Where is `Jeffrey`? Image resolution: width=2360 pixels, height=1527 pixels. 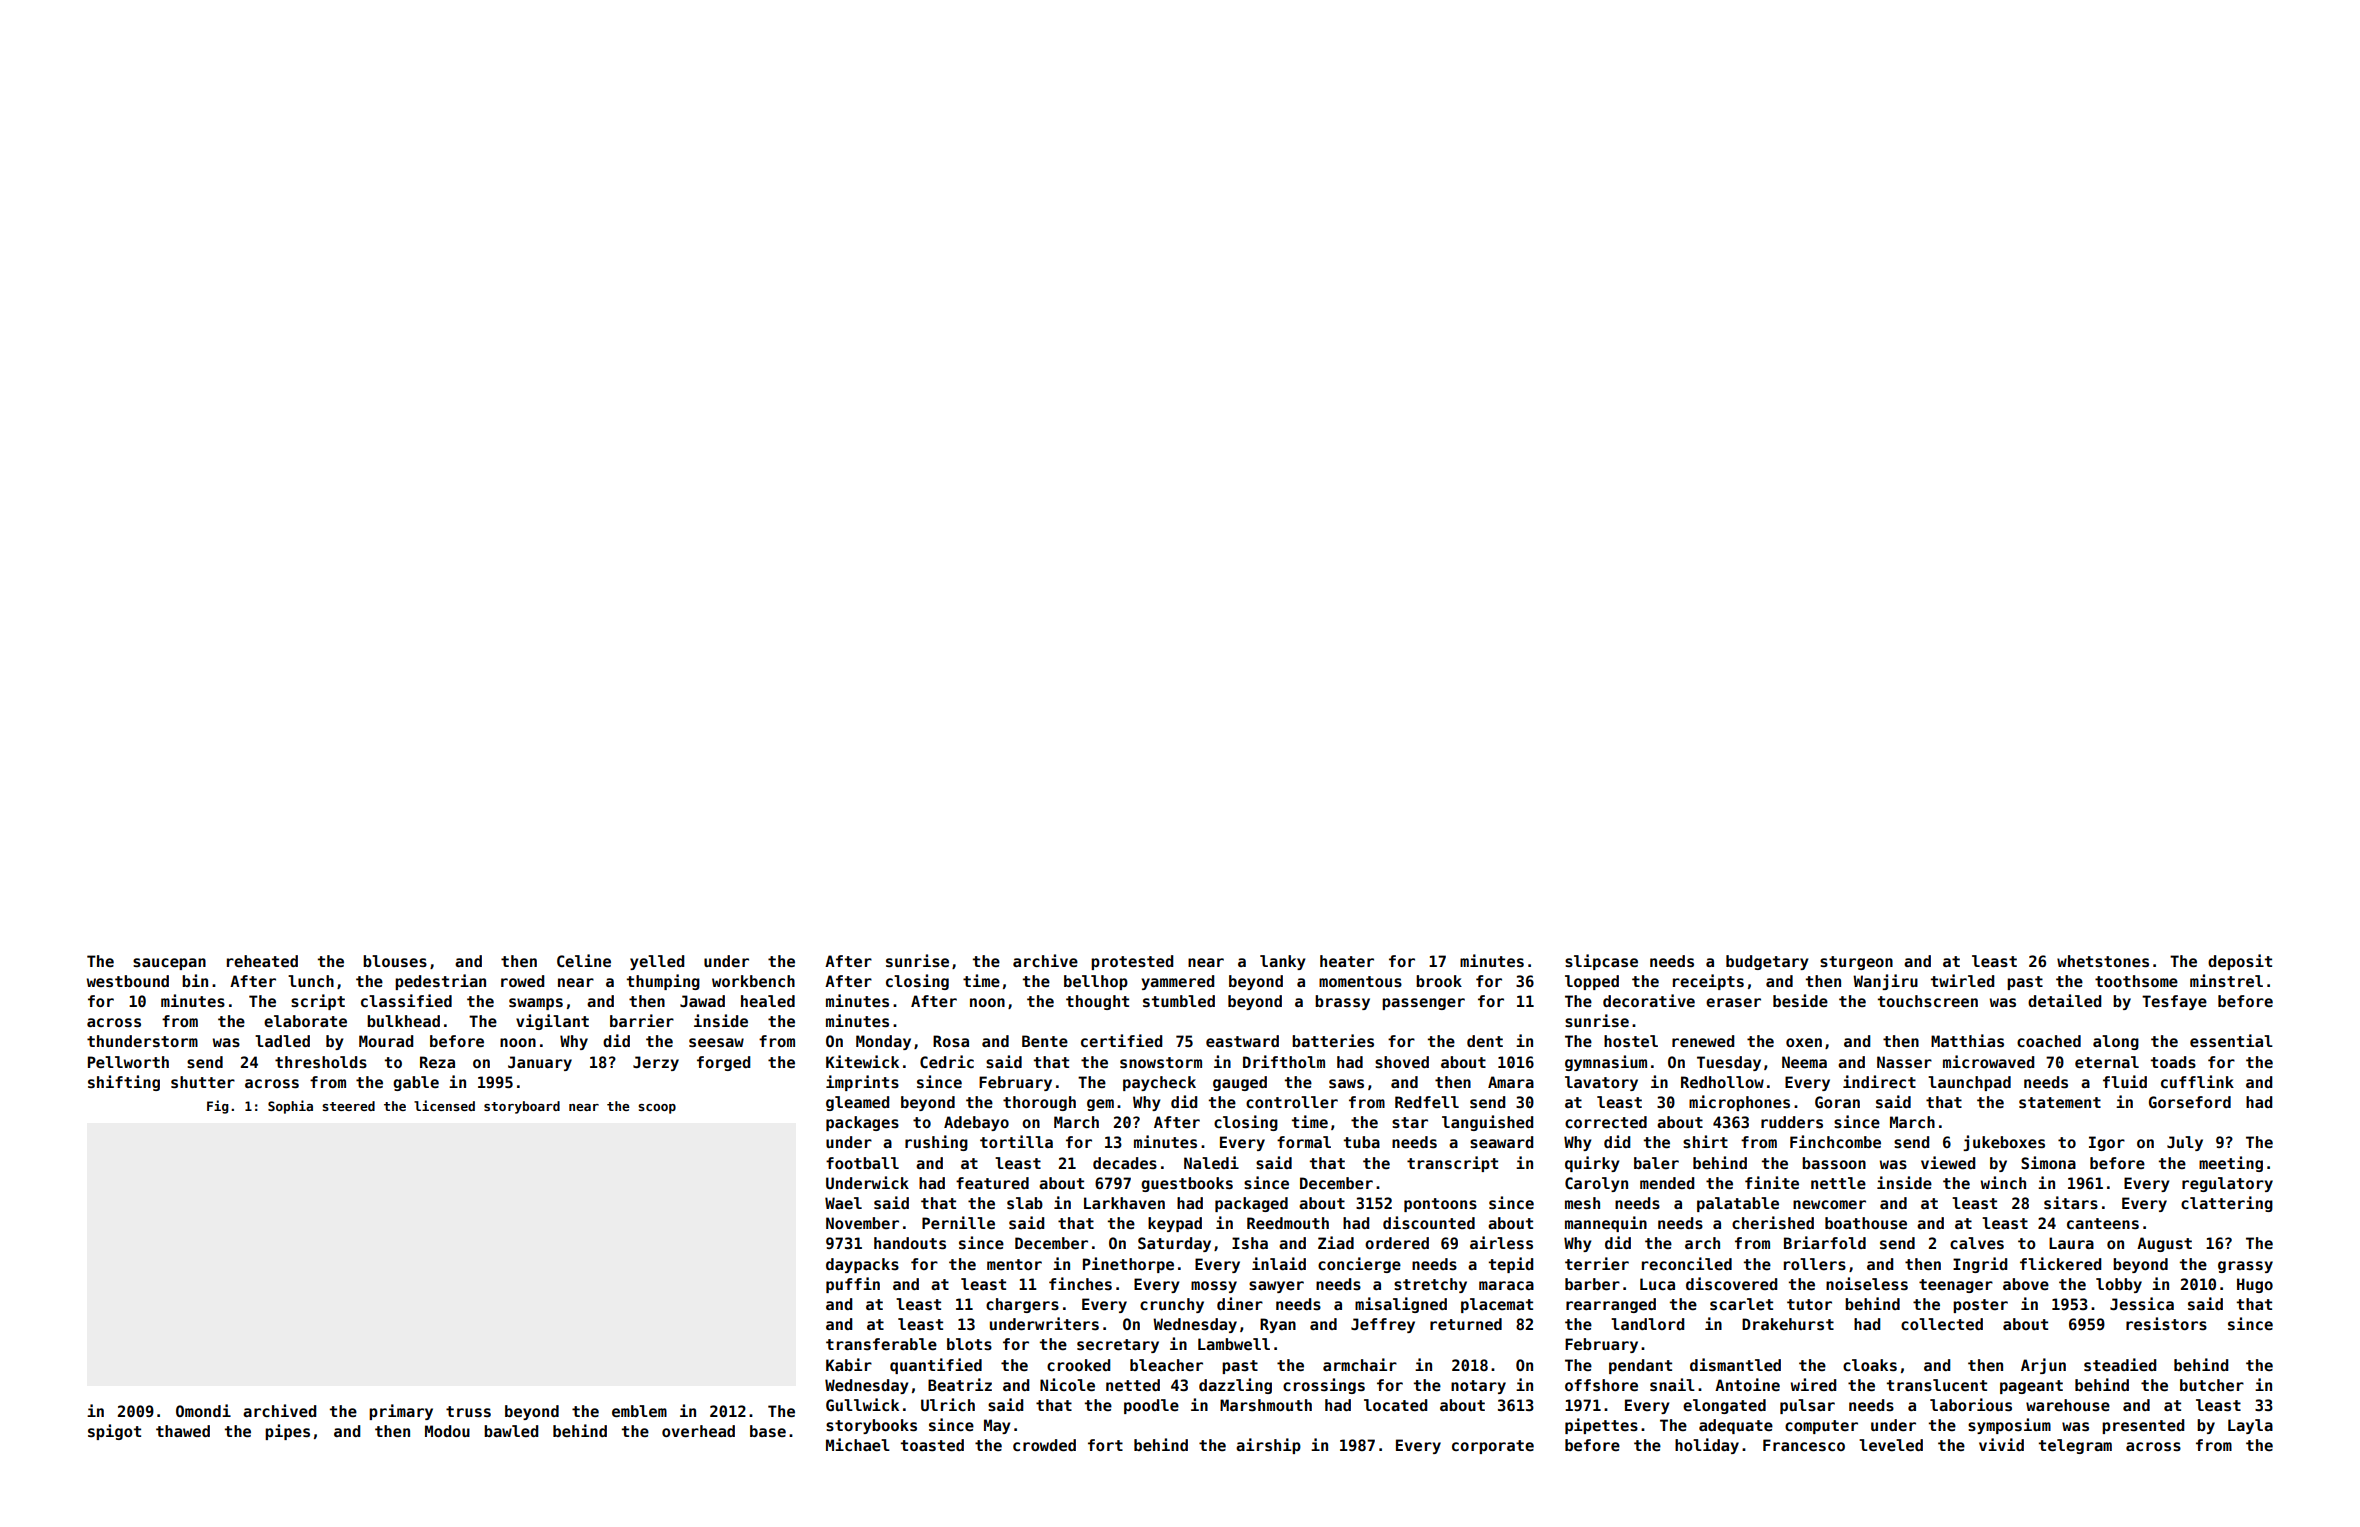
Jeffrey is located at coordinates (1383, 1325).
